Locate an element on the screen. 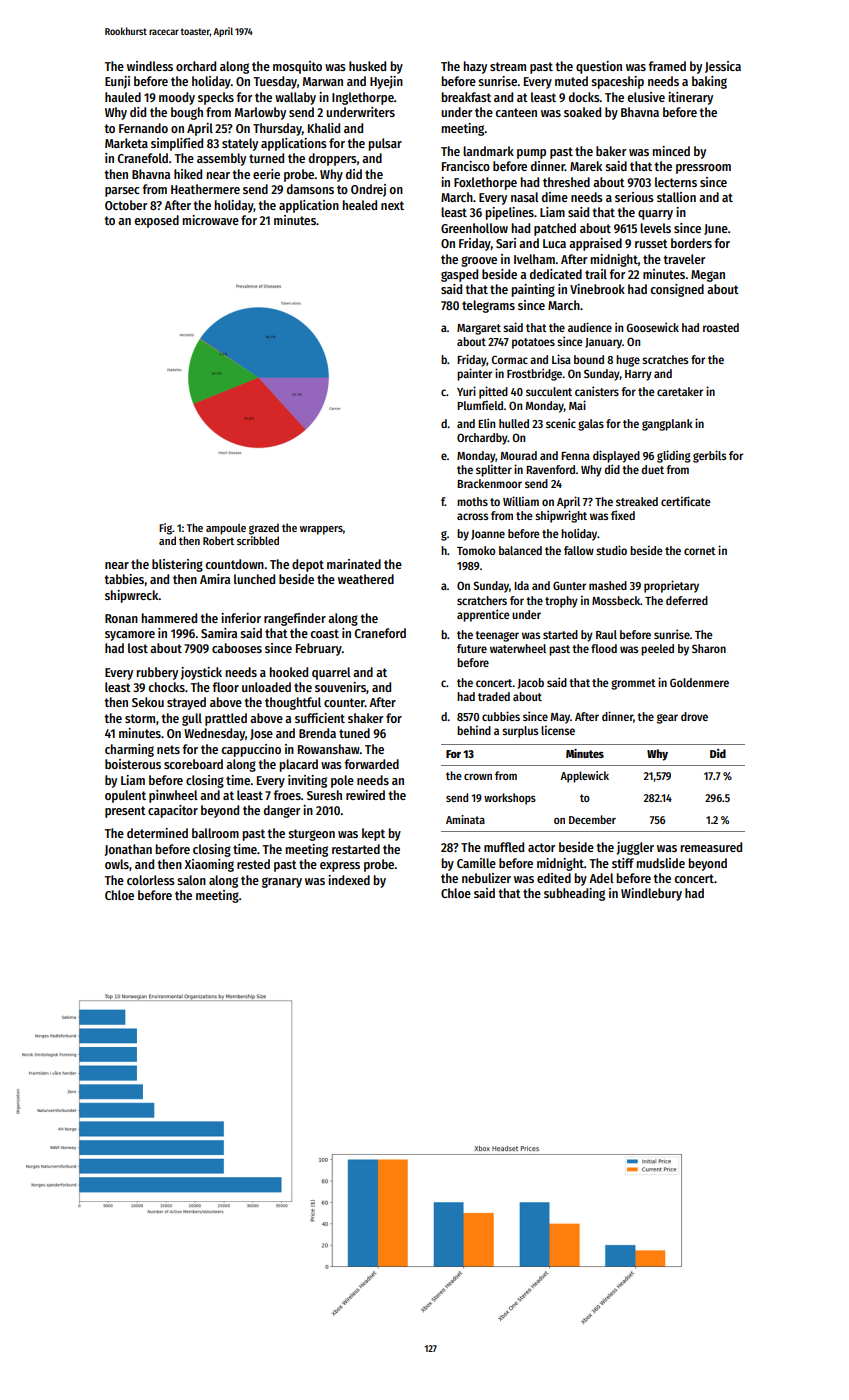 The height and width of the screenshot is (1400, 849). mosquito is located at coordinates (297, 67).
